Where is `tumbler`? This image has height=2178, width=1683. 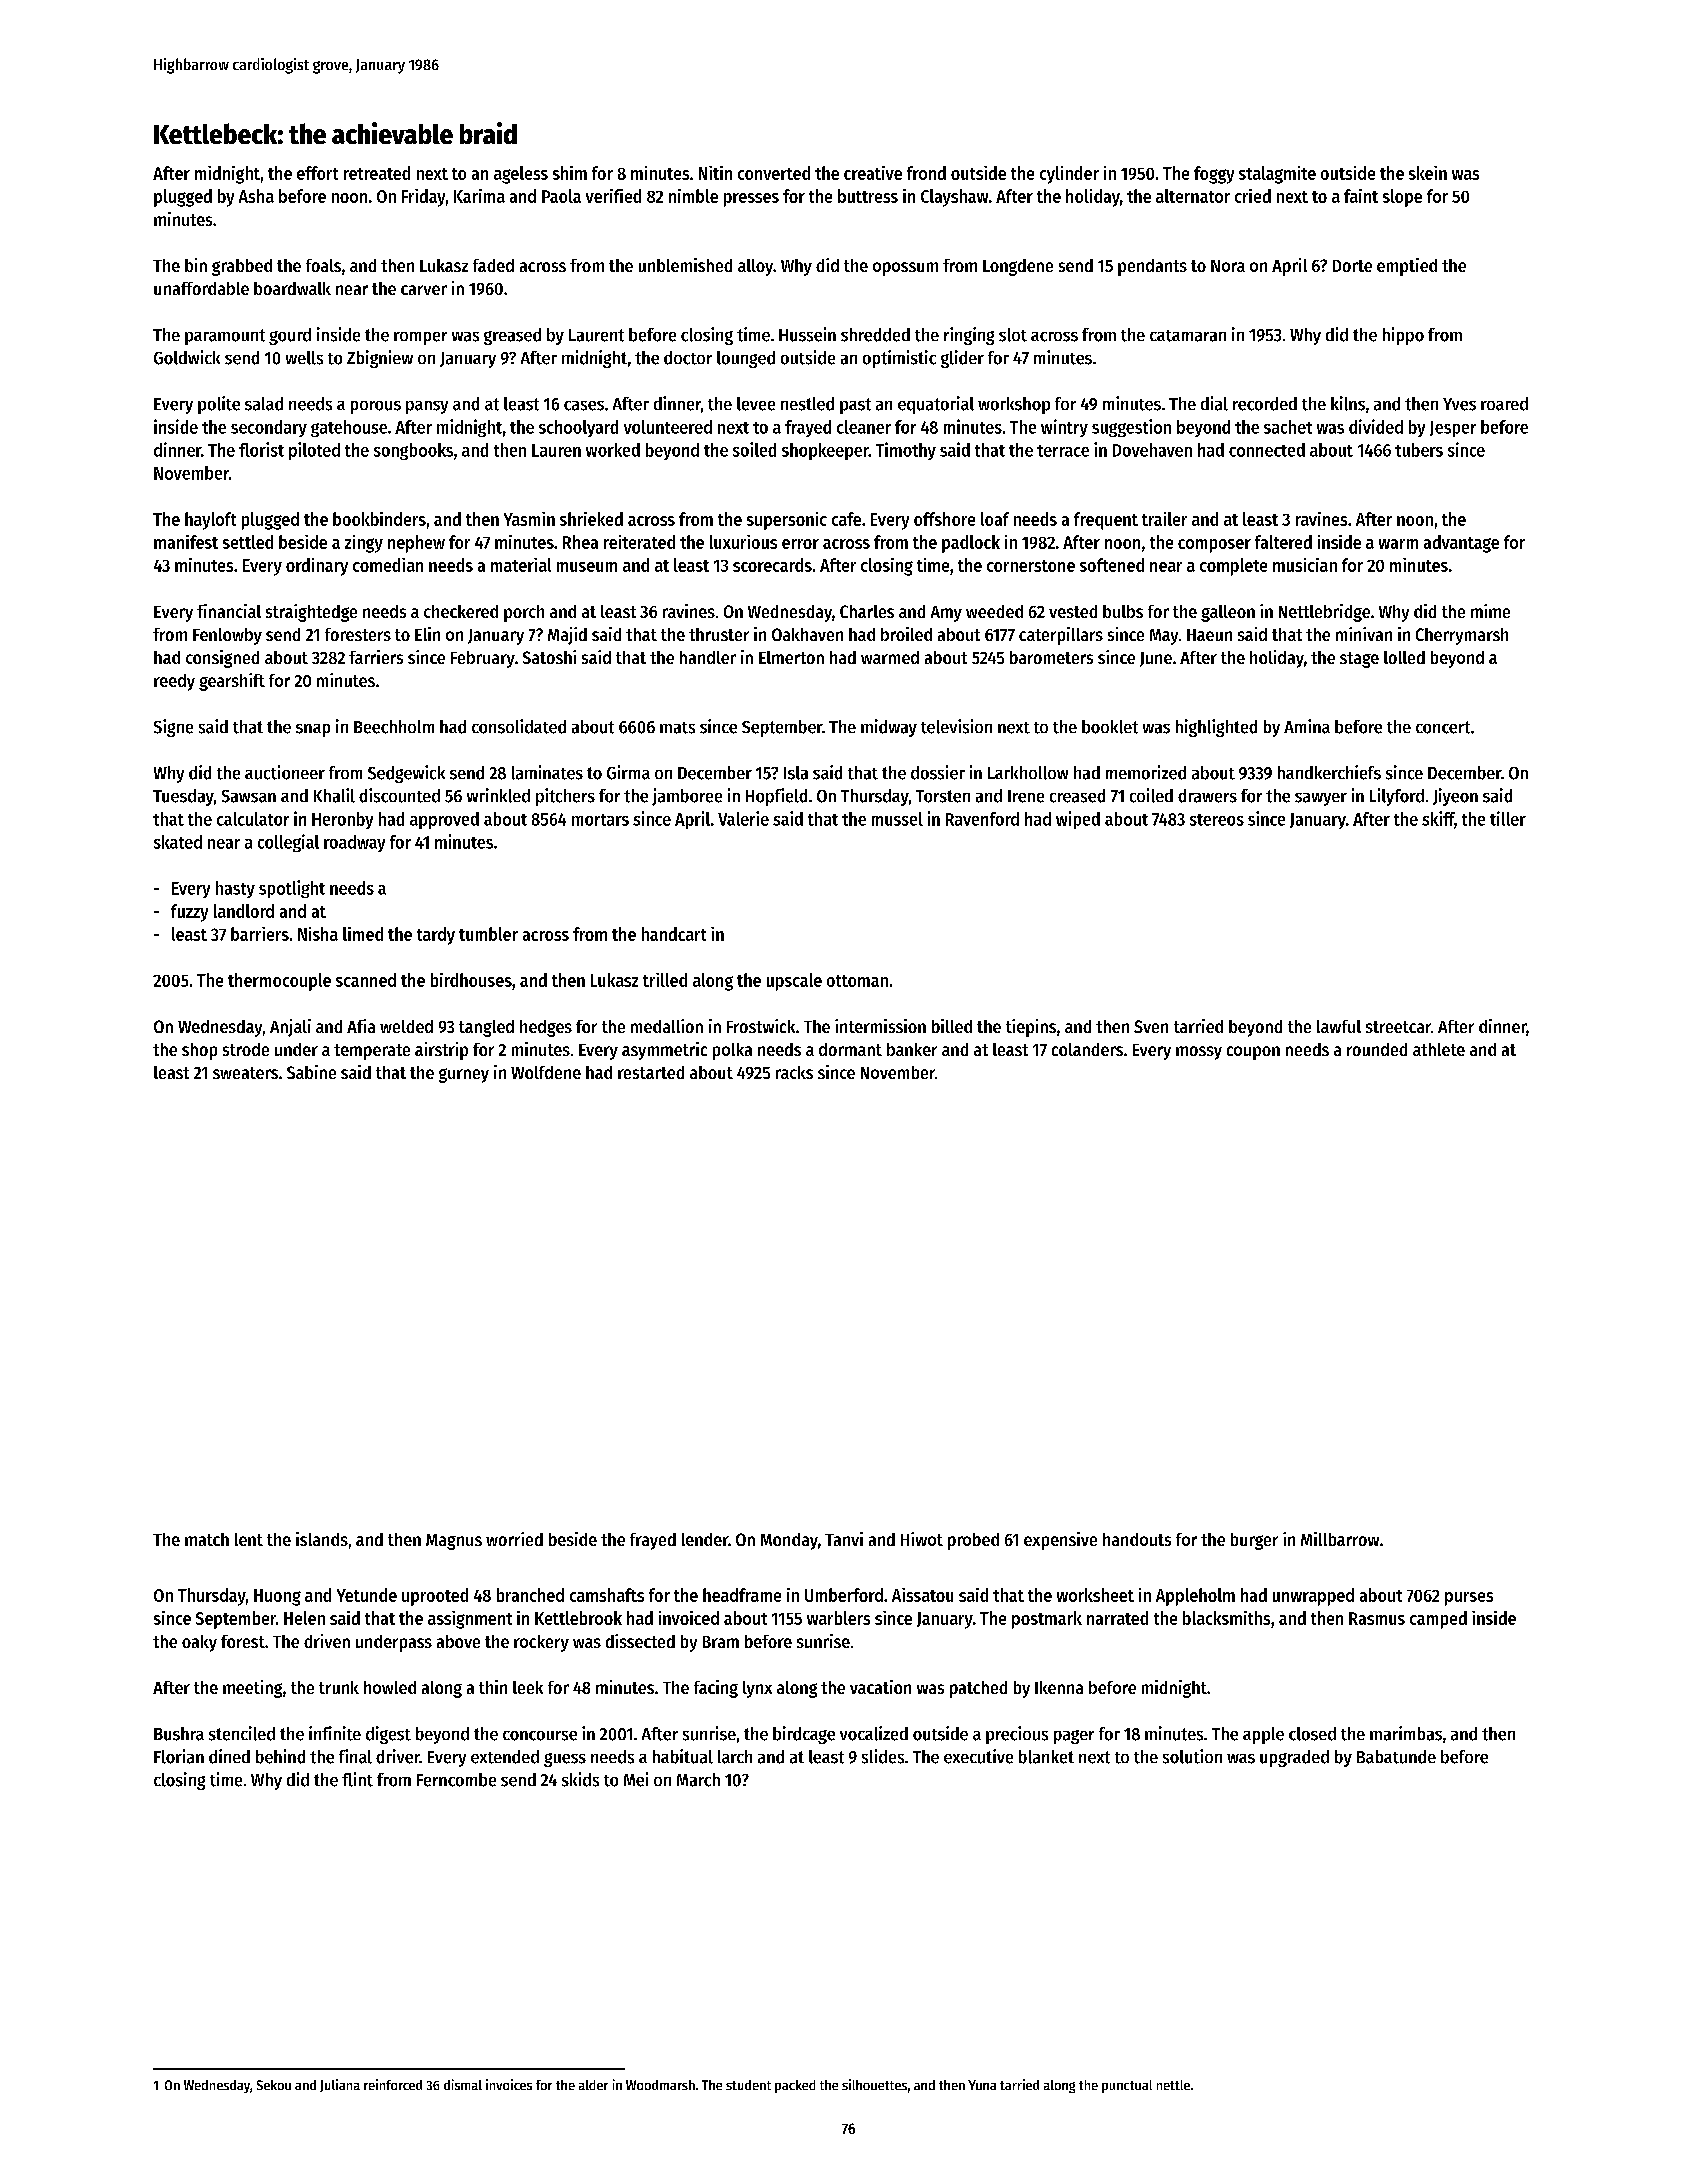 tumbler is located at coordinates (488, 934).
